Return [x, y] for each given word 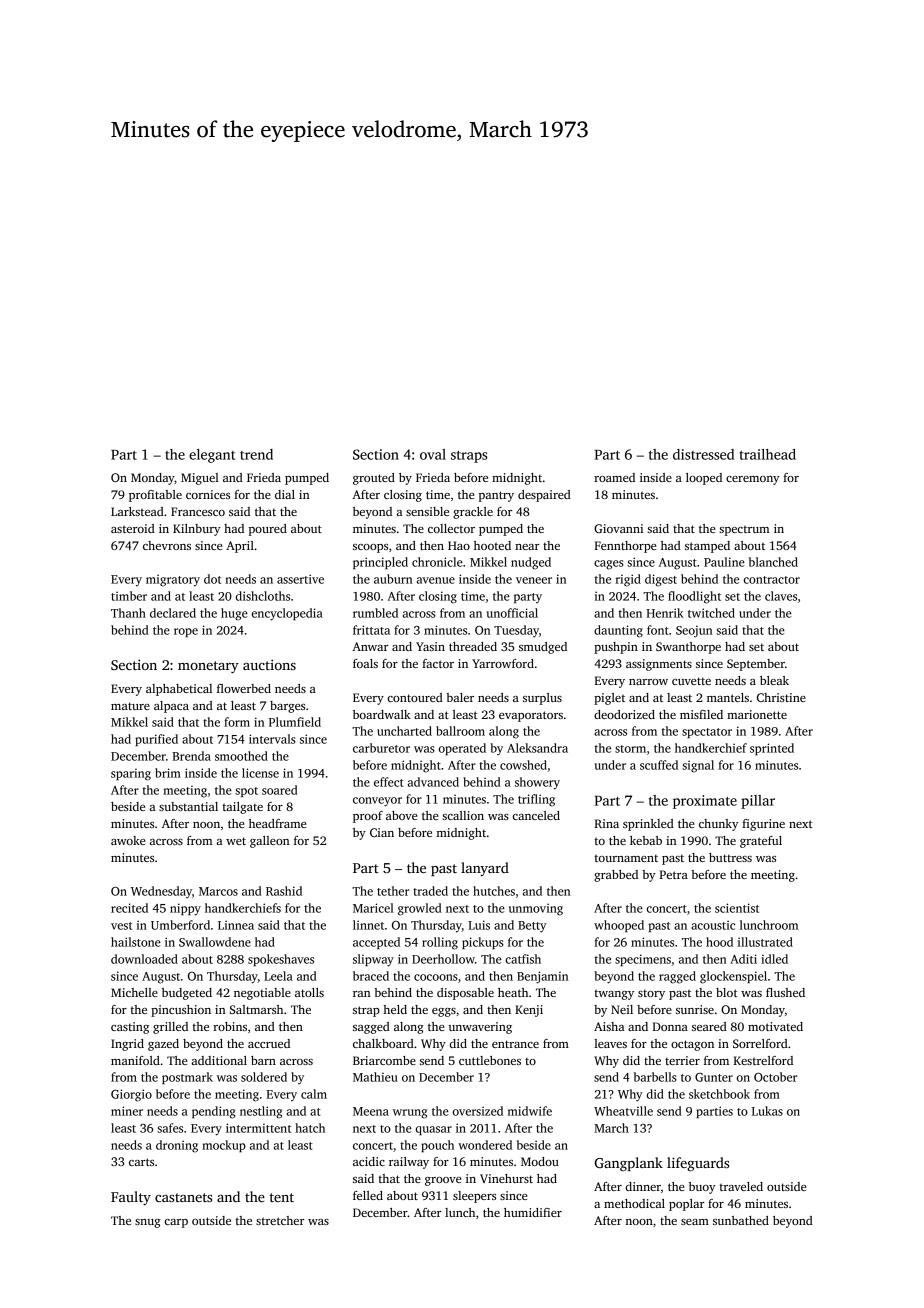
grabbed [616, 876]
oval [433, 454]
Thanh [128, 613]
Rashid [284, 891]
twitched [711, 613]
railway [409, 1163]
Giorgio [131, 1095]
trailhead [767, 454]
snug [148, 1223]
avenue [436, 580]
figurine [763, 825]
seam [695, 1222]
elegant [212, 456]
